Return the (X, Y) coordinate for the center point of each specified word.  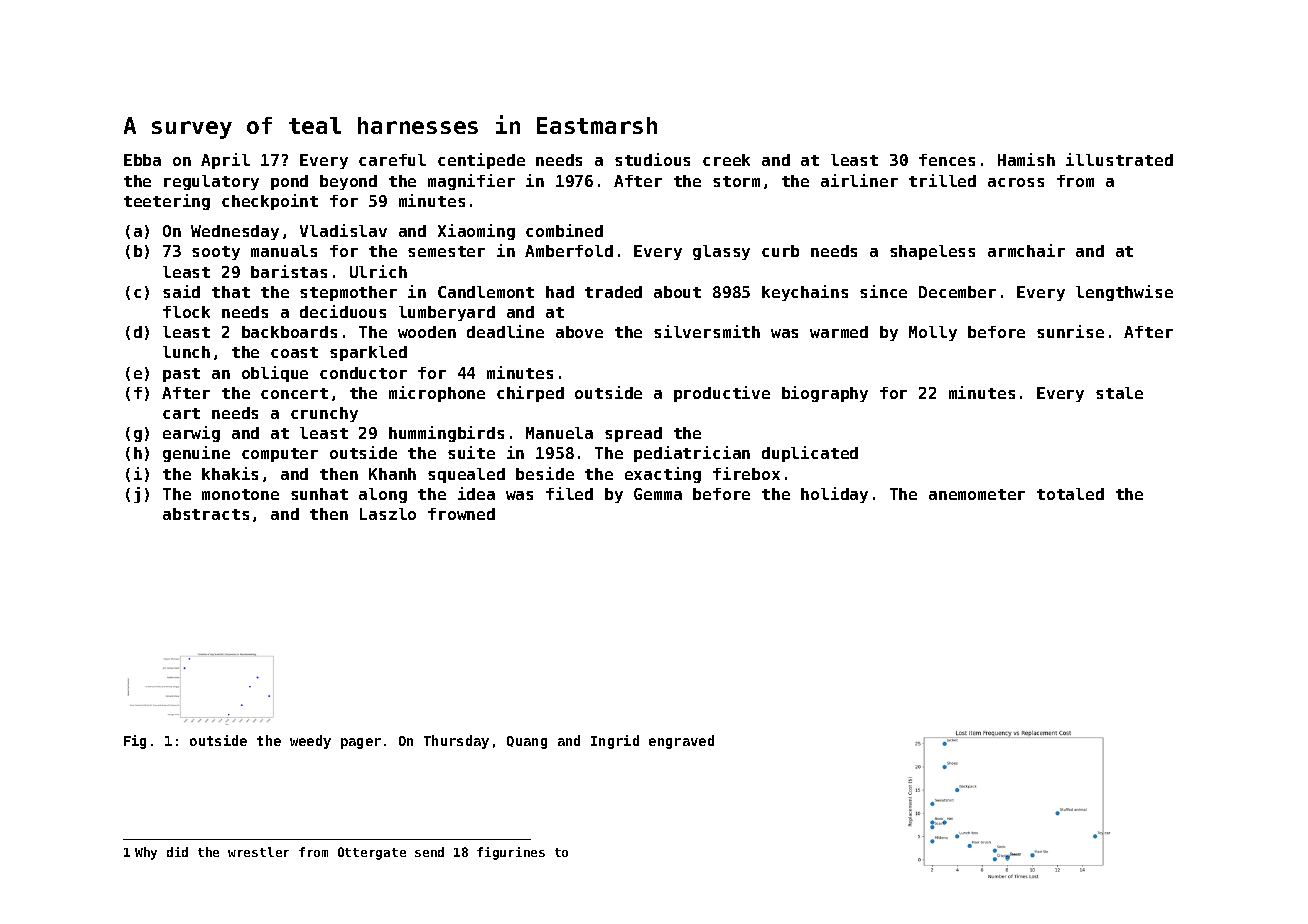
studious (652, 159)
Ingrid (615, 742)
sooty (216, 253)
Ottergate (372, 853)
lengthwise (1124, 293)
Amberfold (569, 251)
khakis (230, 473)
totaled (1070, 494)
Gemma (658, 494)
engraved (681, 742)
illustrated (1119, 159)
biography (825, 394)
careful (392, 160)
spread (633, 434)
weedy (310, 742)
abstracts (206, 514)
